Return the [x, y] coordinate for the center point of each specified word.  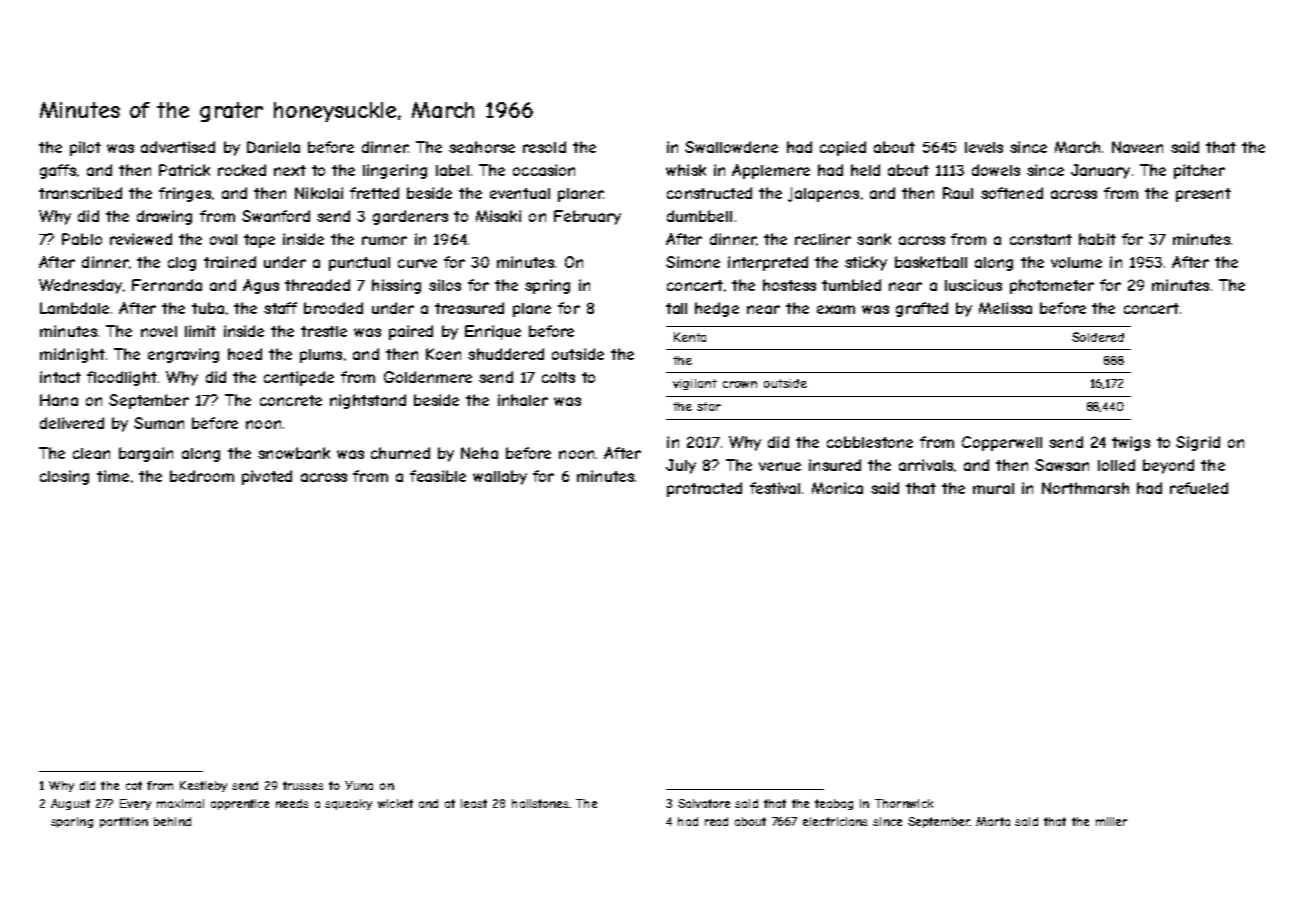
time [113, 476]
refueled [1199, 488]
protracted [704, 489]
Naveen [1137, 147]
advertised [178, 147]
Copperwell [1002, 443]
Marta [993, 821]
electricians [835, 821]
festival [775, 488]
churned [400, 453]
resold [544, 147]
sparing [72, 822]
